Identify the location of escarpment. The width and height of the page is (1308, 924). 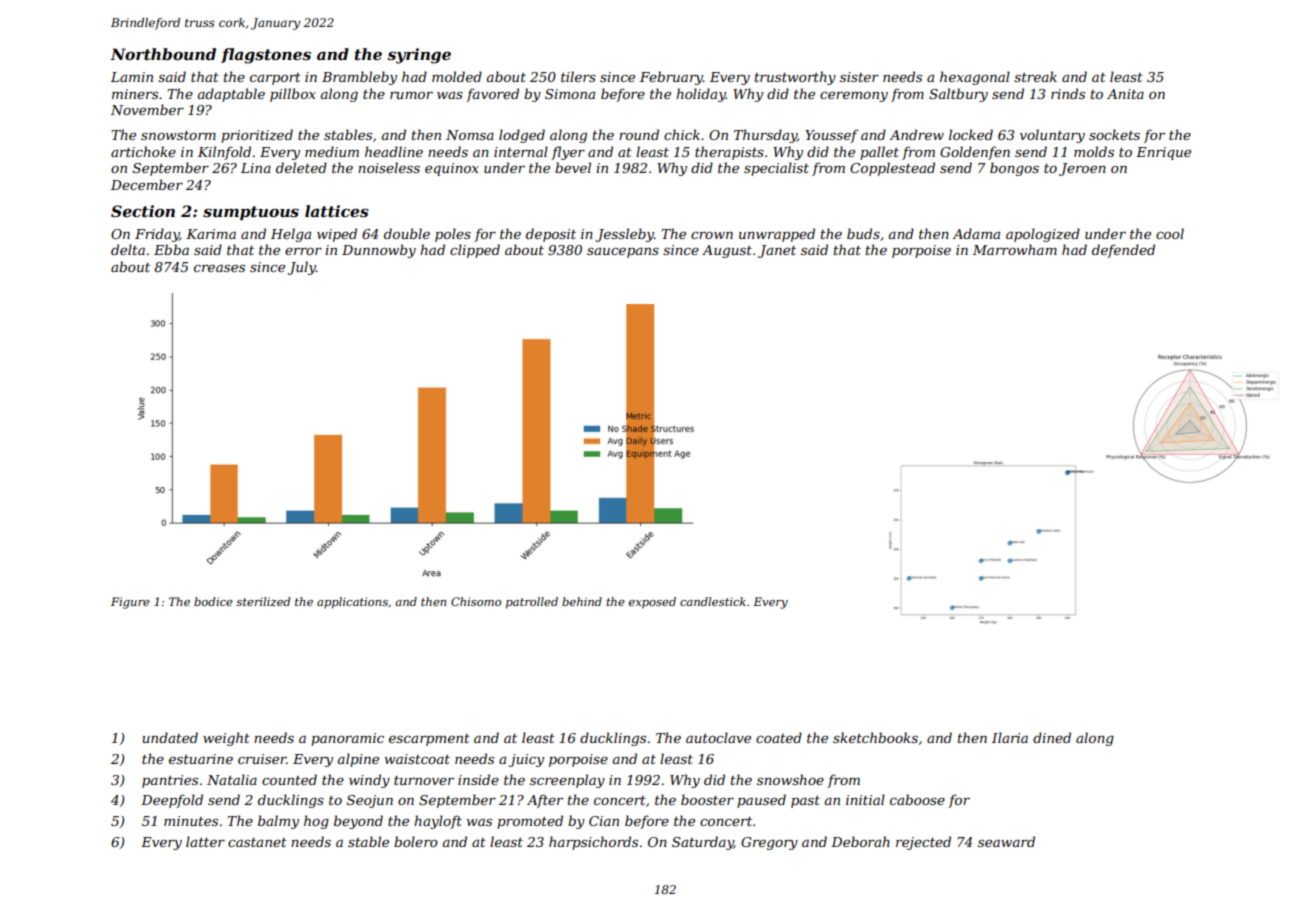
(429, 740).
